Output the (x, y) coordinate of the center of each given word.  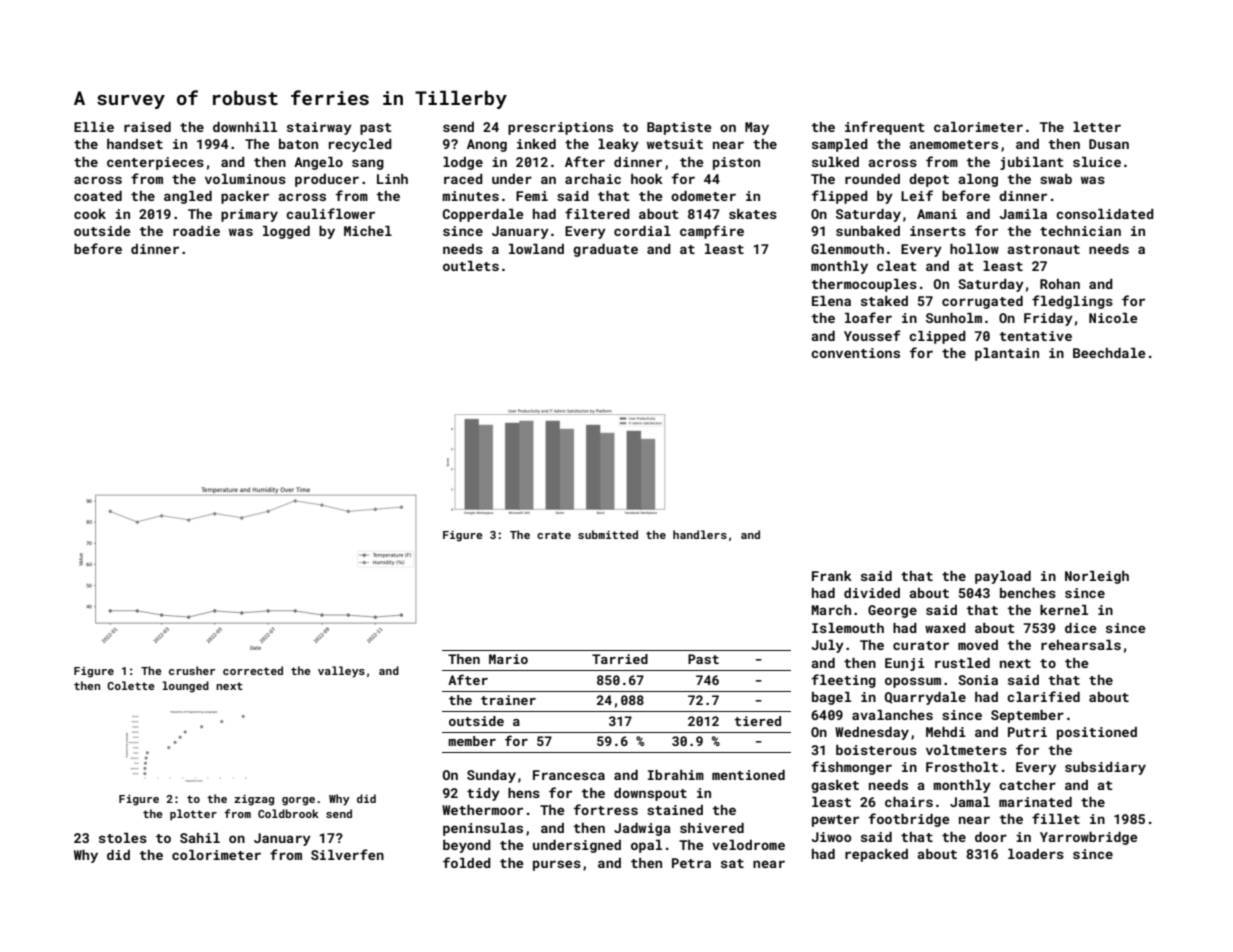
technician (1080, 231)
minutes (470, 196)
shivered (712, 828)
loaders (1036, 854)
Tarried (620, 659)
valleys (341, 672)
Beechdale (1109, 353)
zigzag (254, 800)
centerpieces (155, 163)
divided (872, 593)
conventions (855, 353)
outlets (471, 266)
